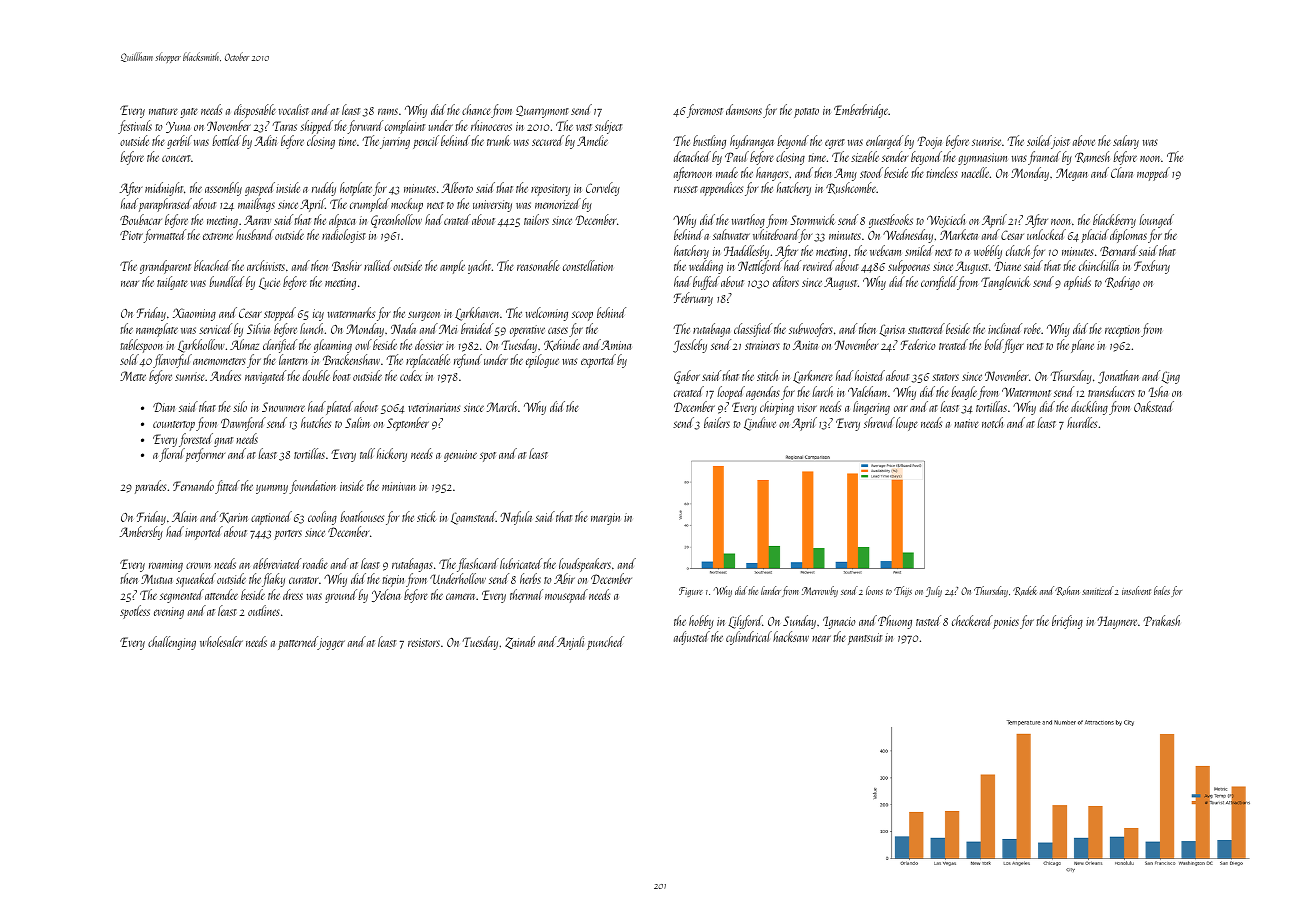 This screenshot has width=1308, height=924. What do you see at coordinates (835, 144) in the screenshot?
I see `egret` at bounding box center [835, 144].
